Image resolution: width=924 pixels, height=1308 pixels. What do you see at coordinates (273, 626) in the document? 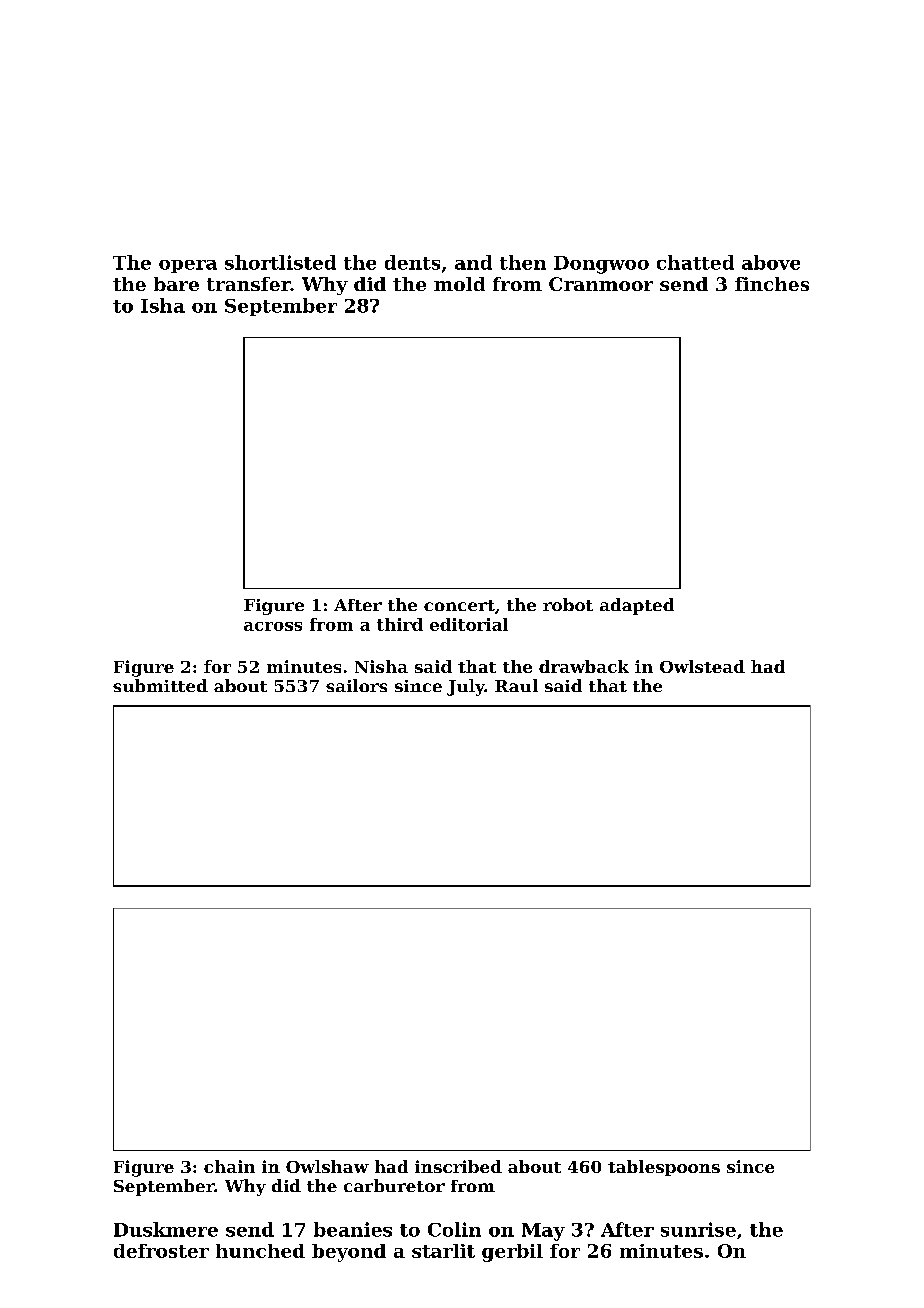
I see `across` at bounding box center [273, 626].
